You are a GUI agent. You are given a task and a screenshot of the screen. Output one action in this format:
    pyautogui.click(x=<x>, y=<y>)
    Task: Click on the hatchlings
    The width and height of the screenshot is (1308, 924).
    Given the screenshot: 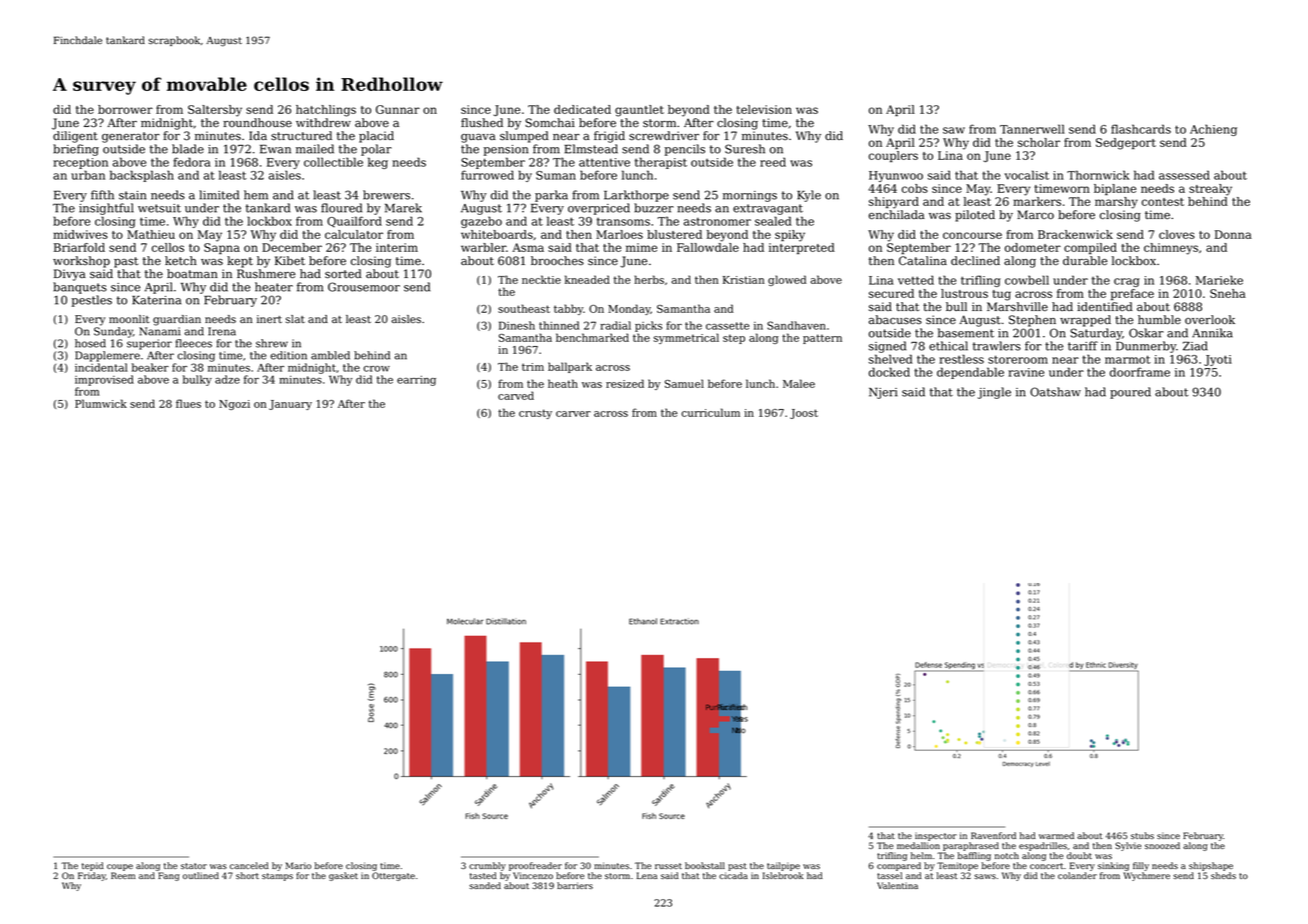 What is the action you would take?
    pyautogui.click(x=326, y=111)
